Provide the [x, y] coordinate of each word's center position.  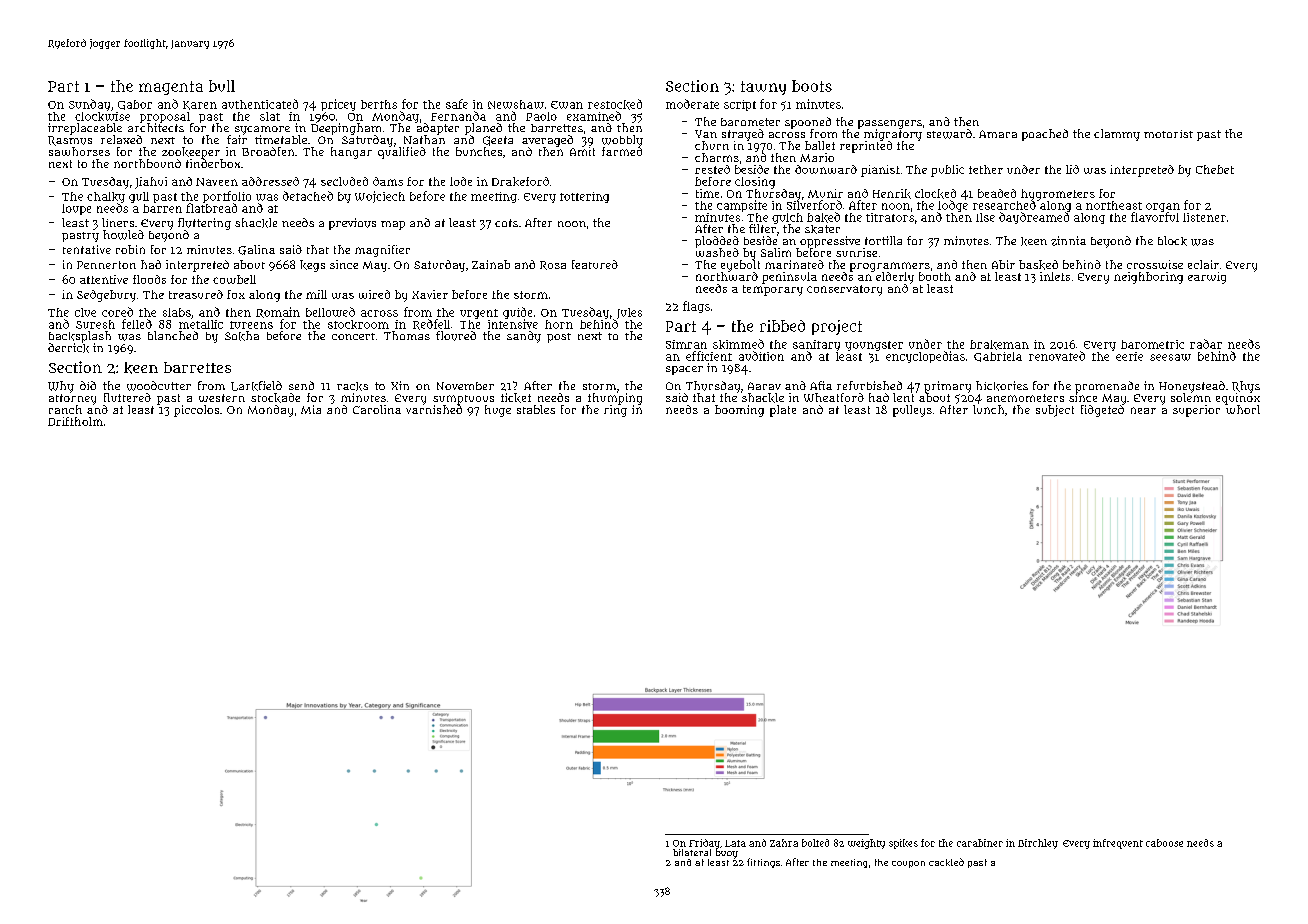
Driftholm [75, 421]
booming [739, 411]
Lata [735, 843]
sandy [524, 337]
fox [236, 294]
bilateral [692, 852]
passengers [890, 124]
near [1143, 410]
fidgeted [1102, 411]
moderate [692, 104]
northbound [147, 163]
